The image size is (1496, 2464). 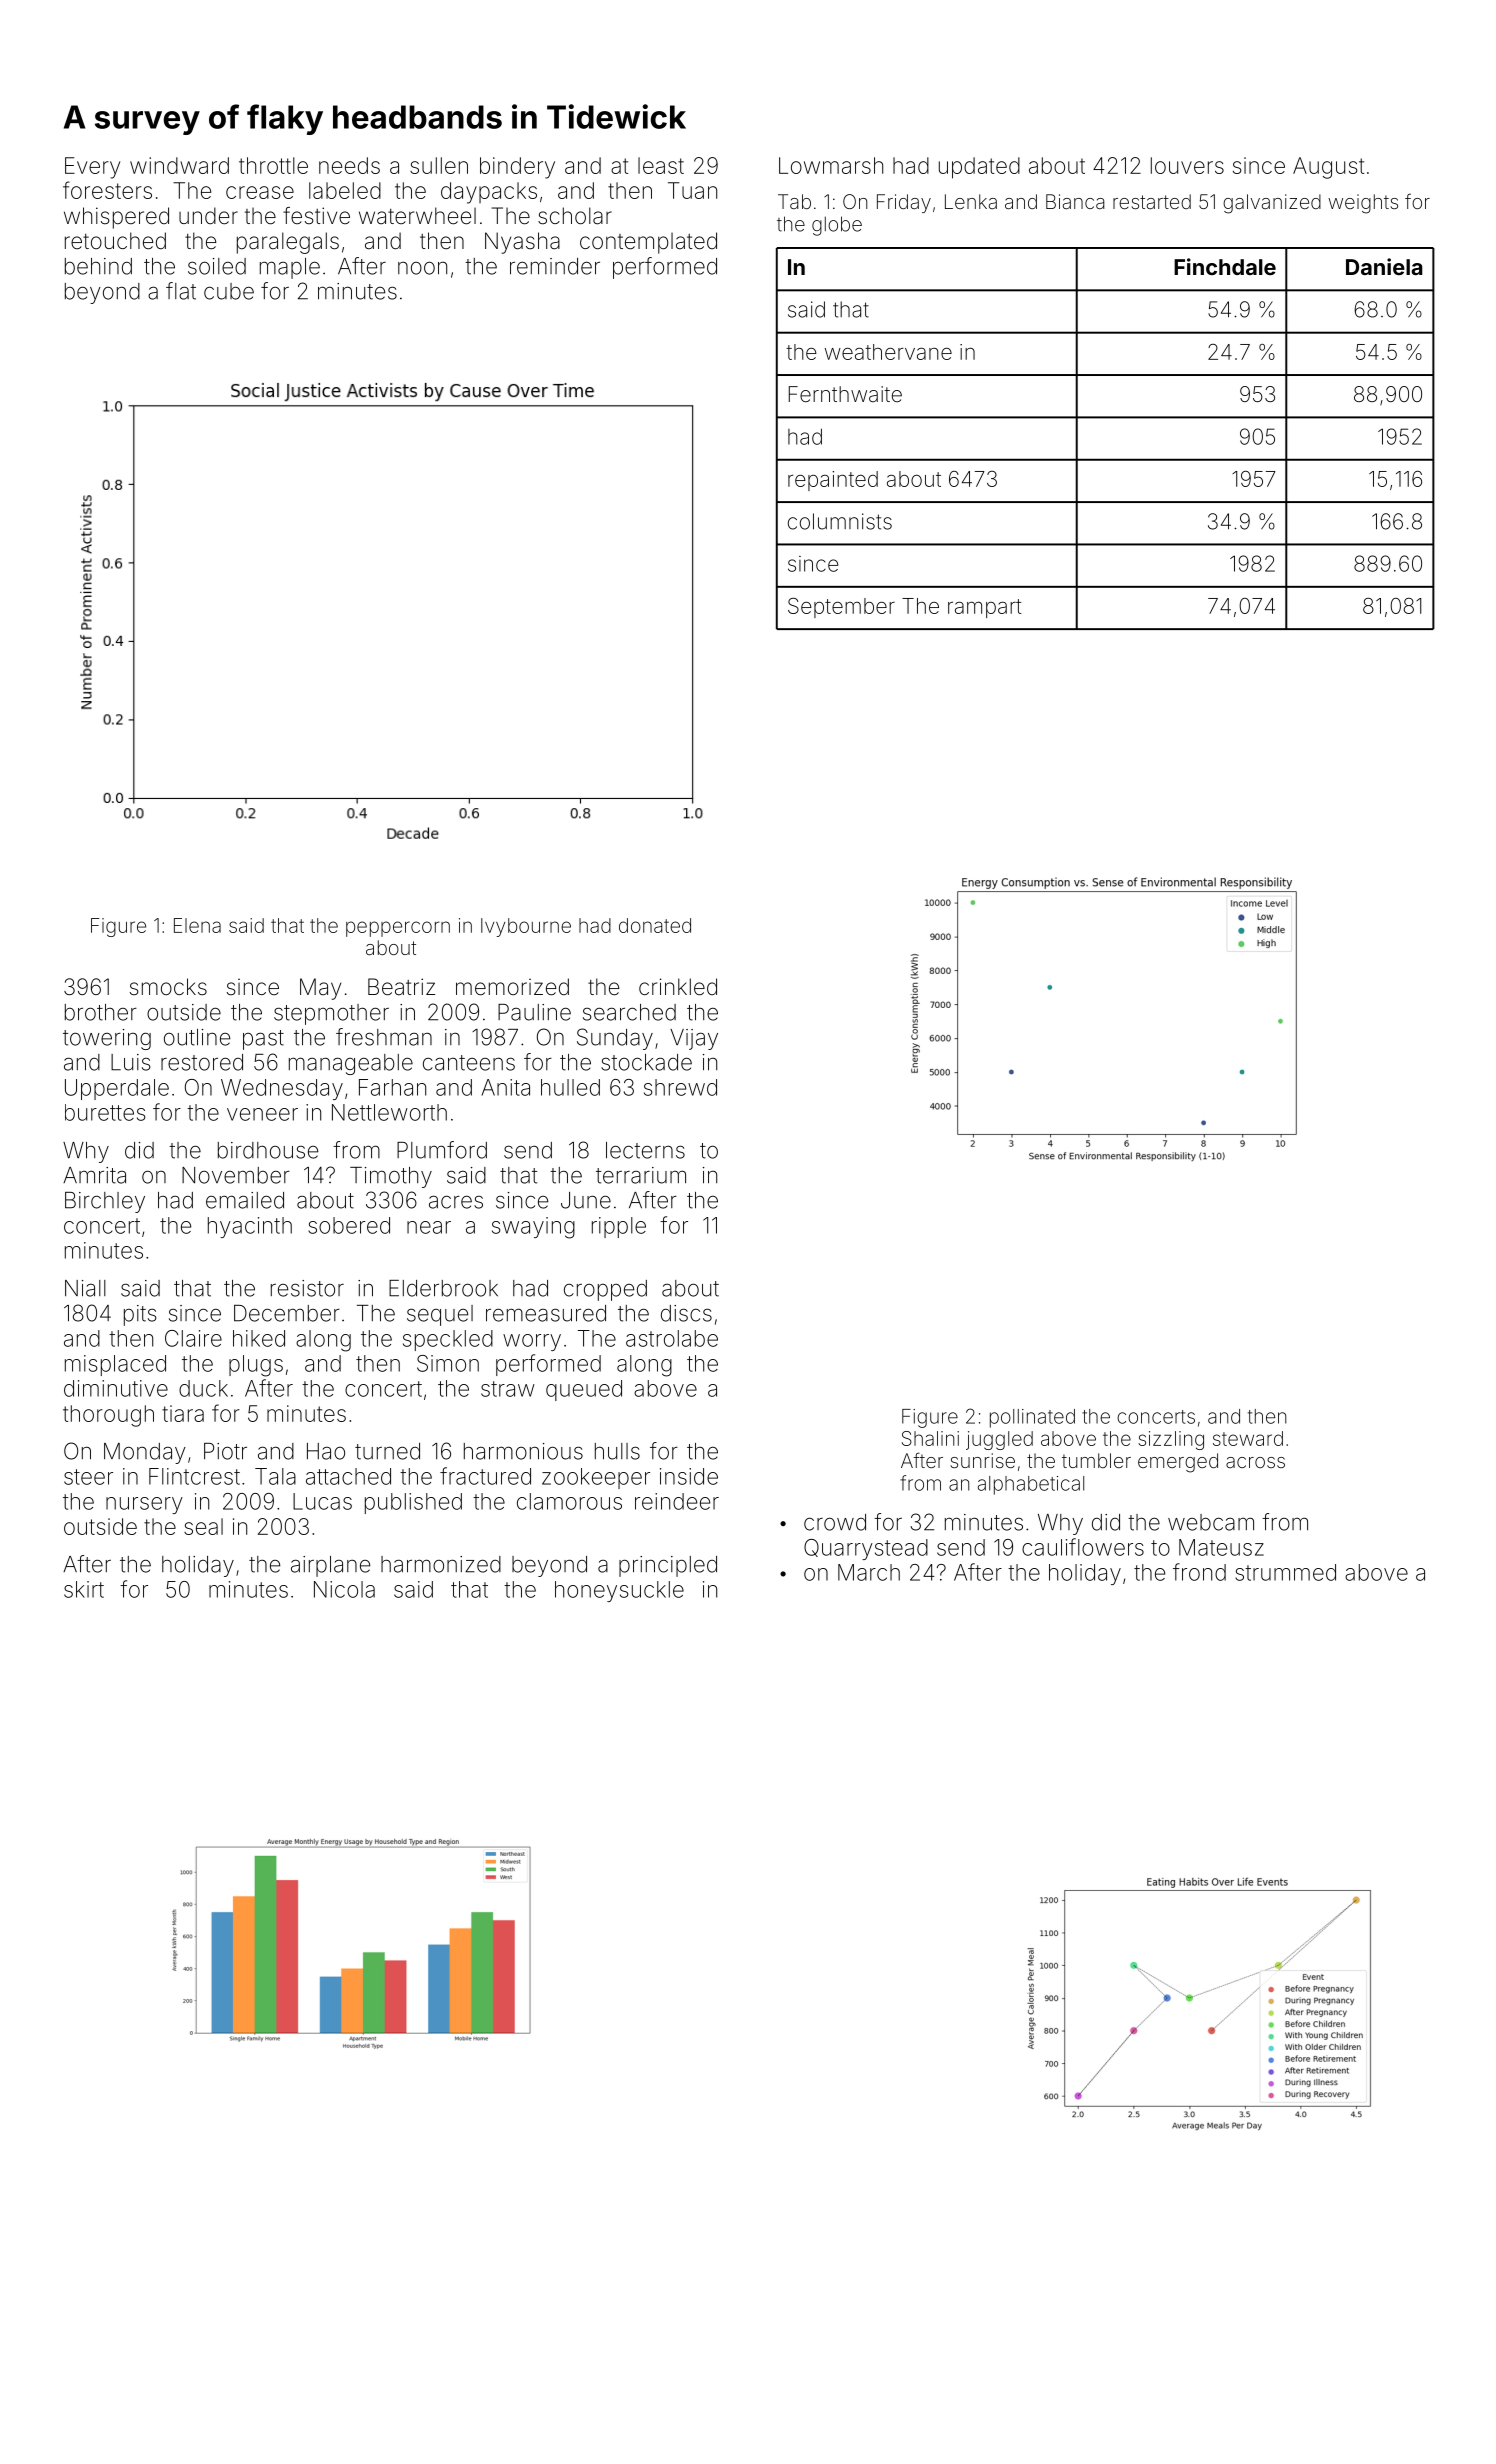 I want to click on crinkled, so click(x=678, y=987).
